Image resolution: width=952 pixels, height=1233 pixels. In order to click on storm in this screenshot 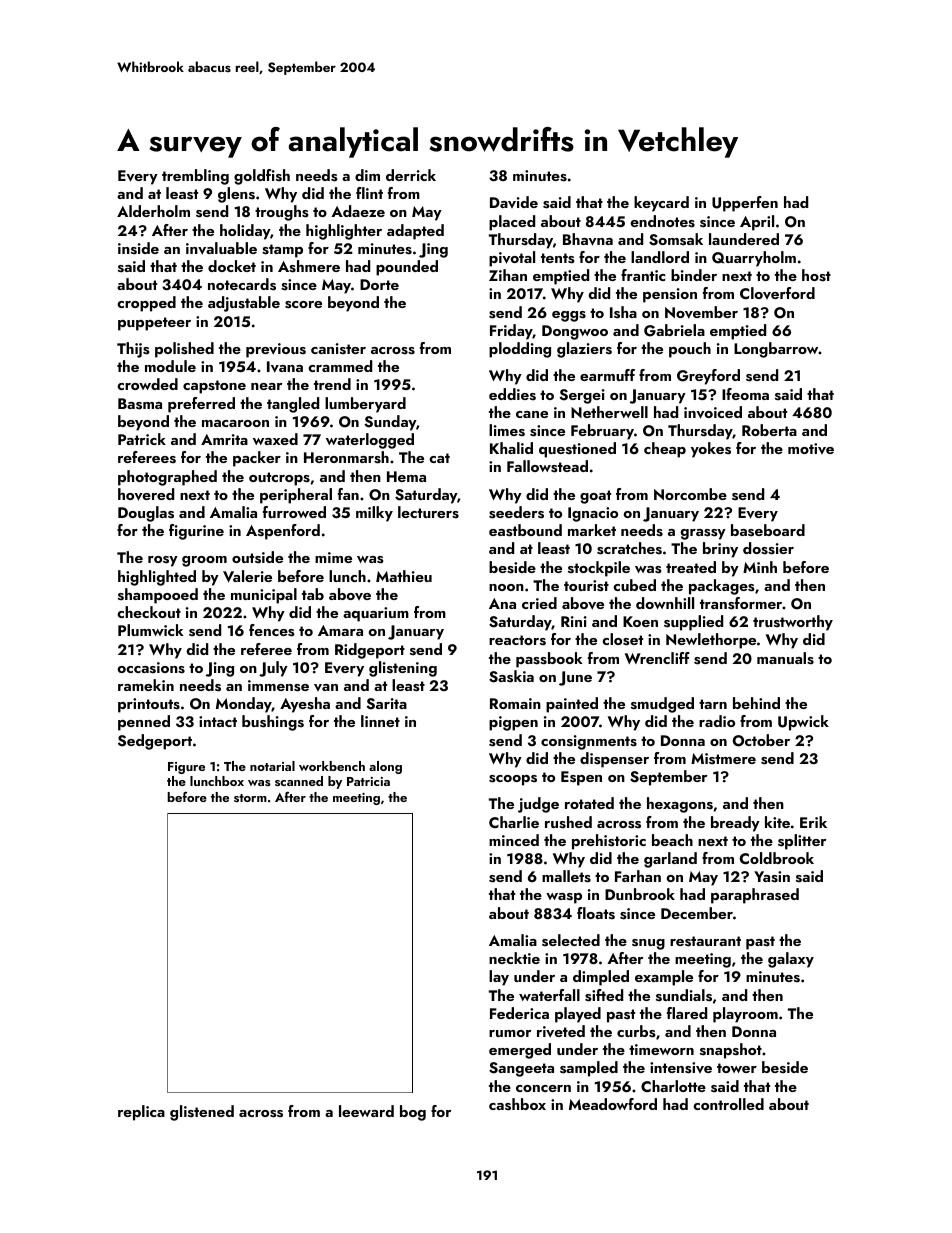, I will do `click(250, 798)`.
